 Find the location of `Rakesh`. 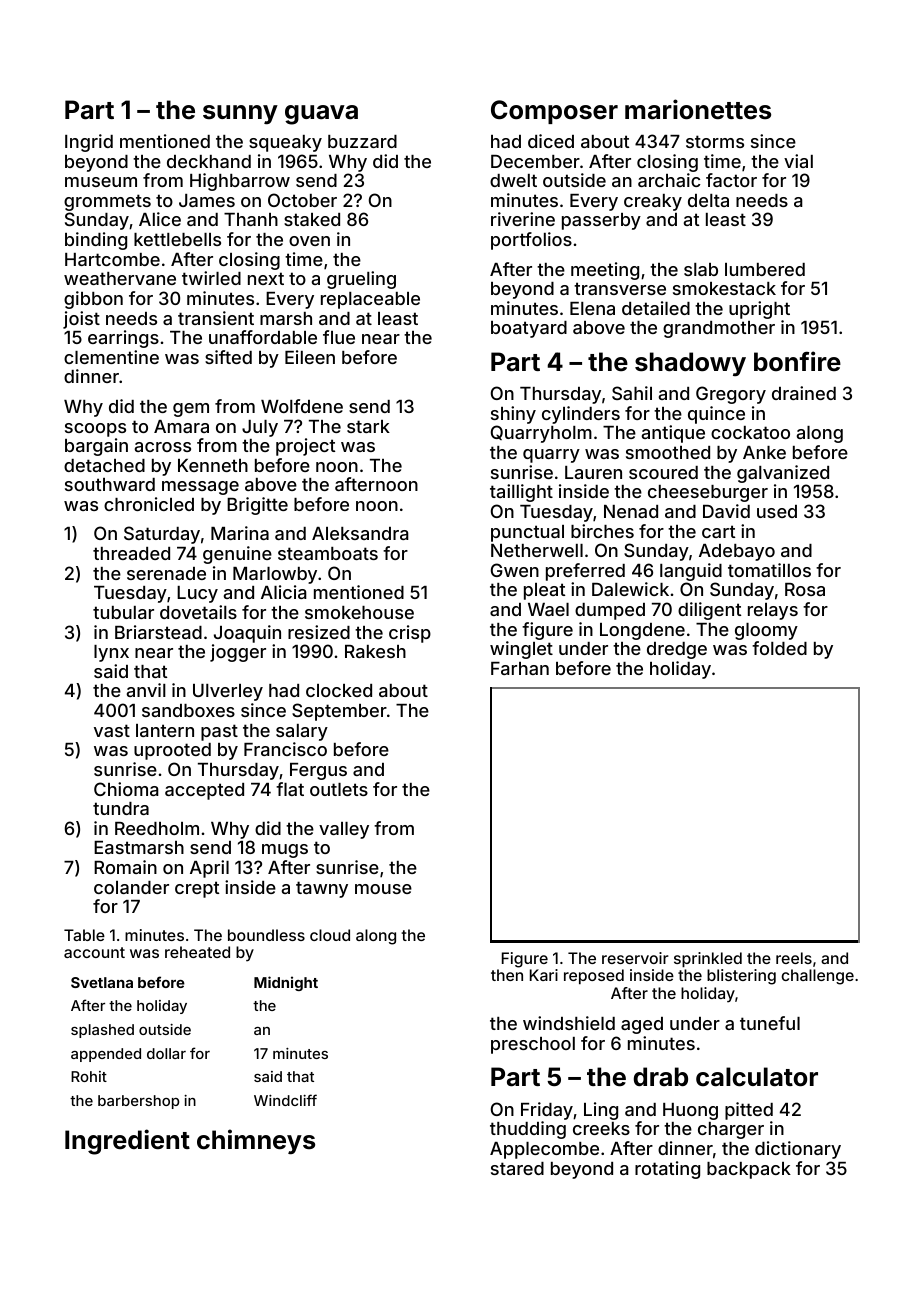

Rakesh is located at coordinates (375, 651).
